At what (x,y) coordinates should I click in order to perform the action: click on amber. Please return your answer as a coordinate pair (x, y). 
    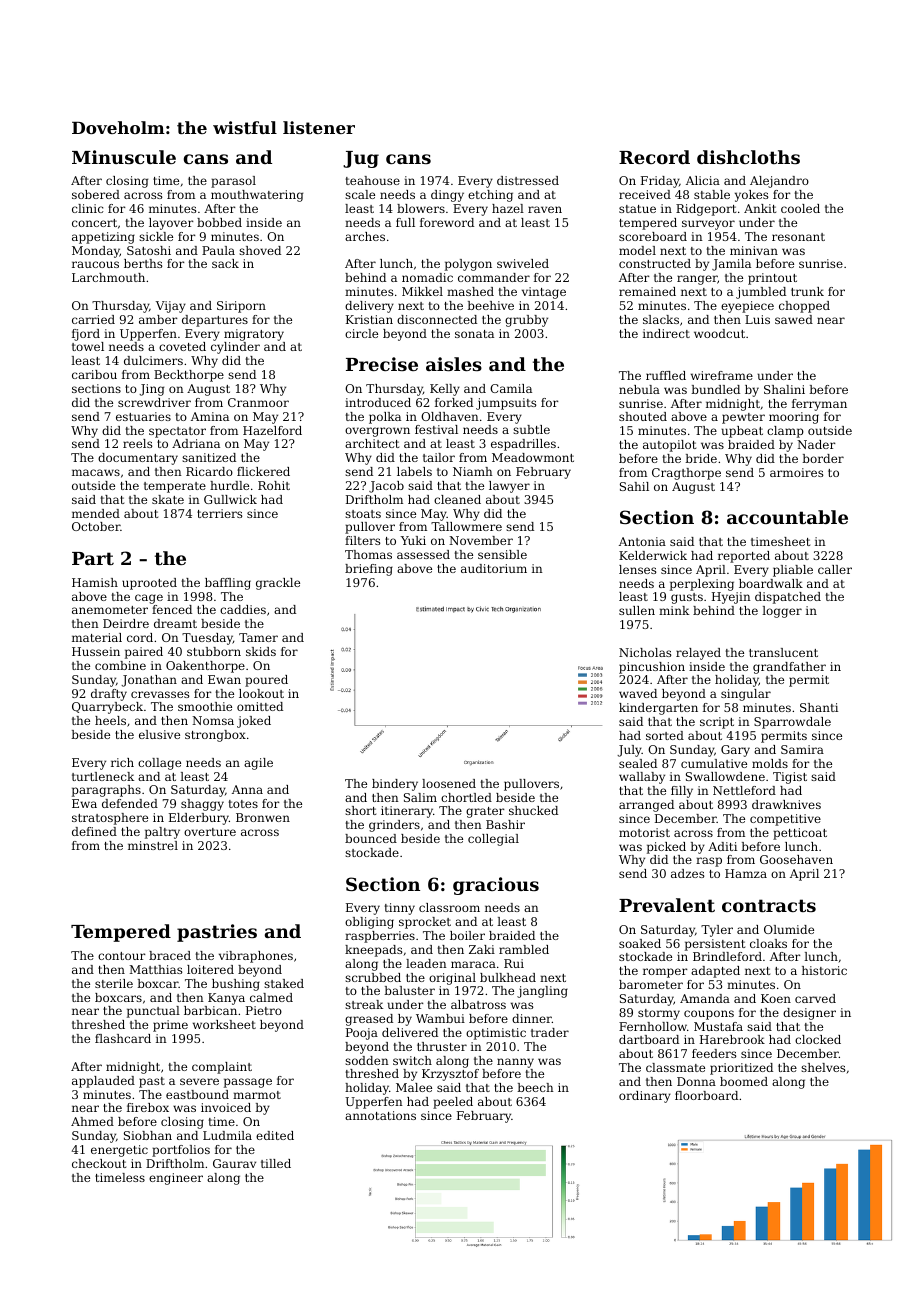
    Looking at the image, I should click on (158, 319).
